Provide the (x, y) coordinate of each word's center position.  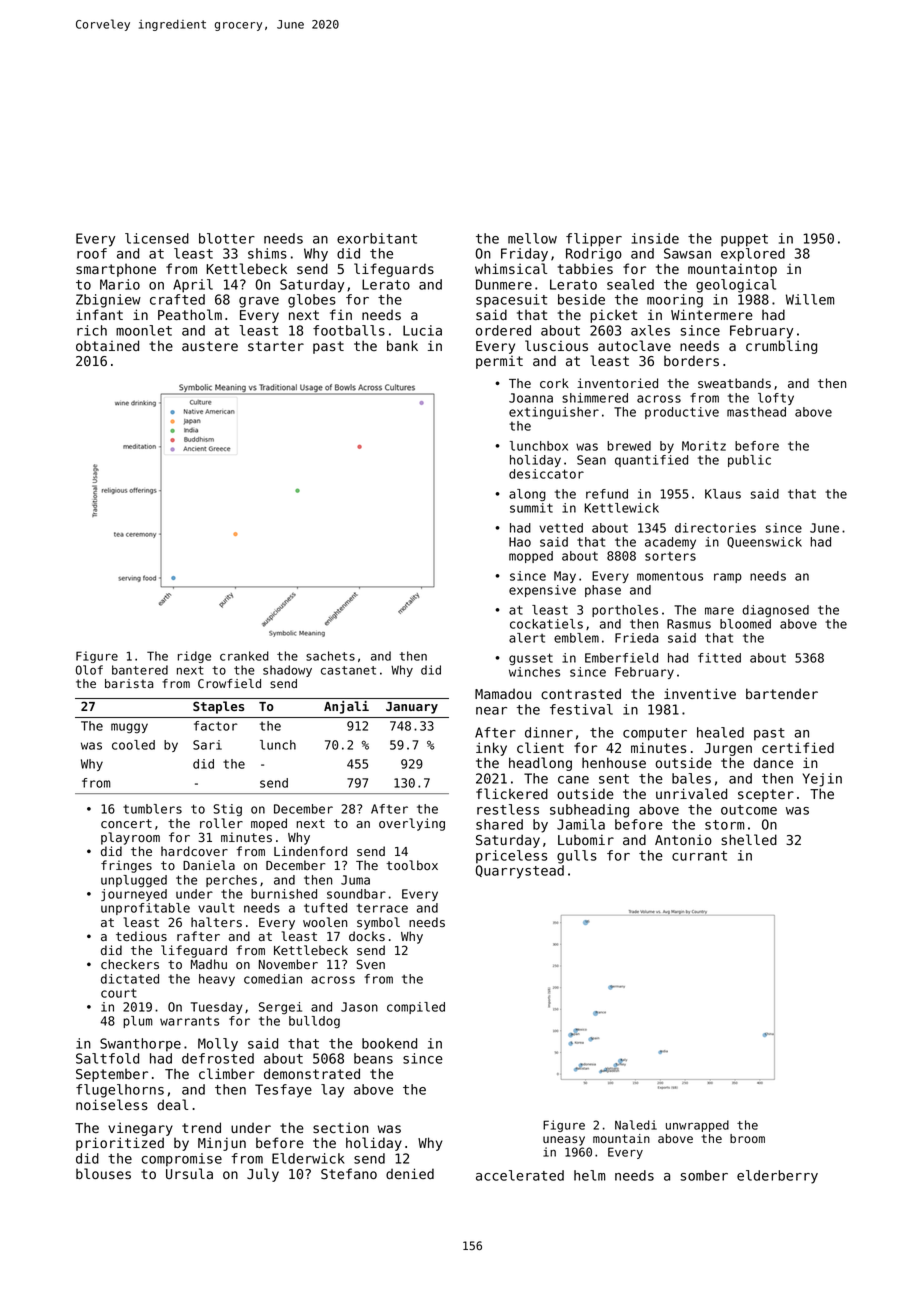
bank (402, 345)
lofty (776, 399)
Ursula (189, 1173)
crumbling (781, 347)
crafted (177, 299)
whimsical (511, 268)
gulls (577, 857)
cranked (244, 656)
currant (699, 856)
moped (269, 824)
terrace (382, 908)
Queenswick (764, 542)
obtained (107, 345)
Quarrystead (520, 872)
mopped (531, 557)
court (118, 993)
